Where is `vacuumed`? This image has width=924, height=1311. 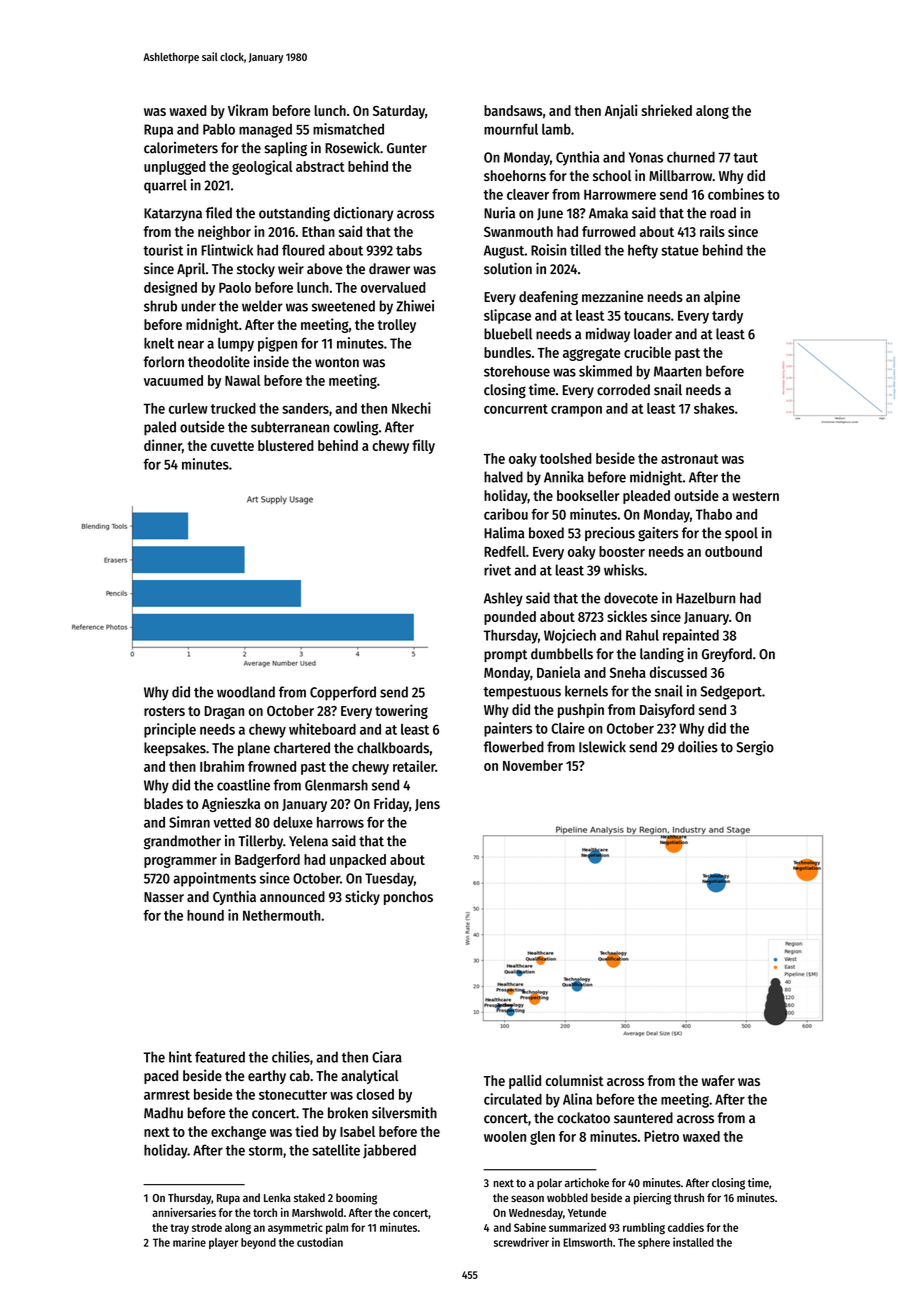 vacuumed is located at coordinates (173, 380).
